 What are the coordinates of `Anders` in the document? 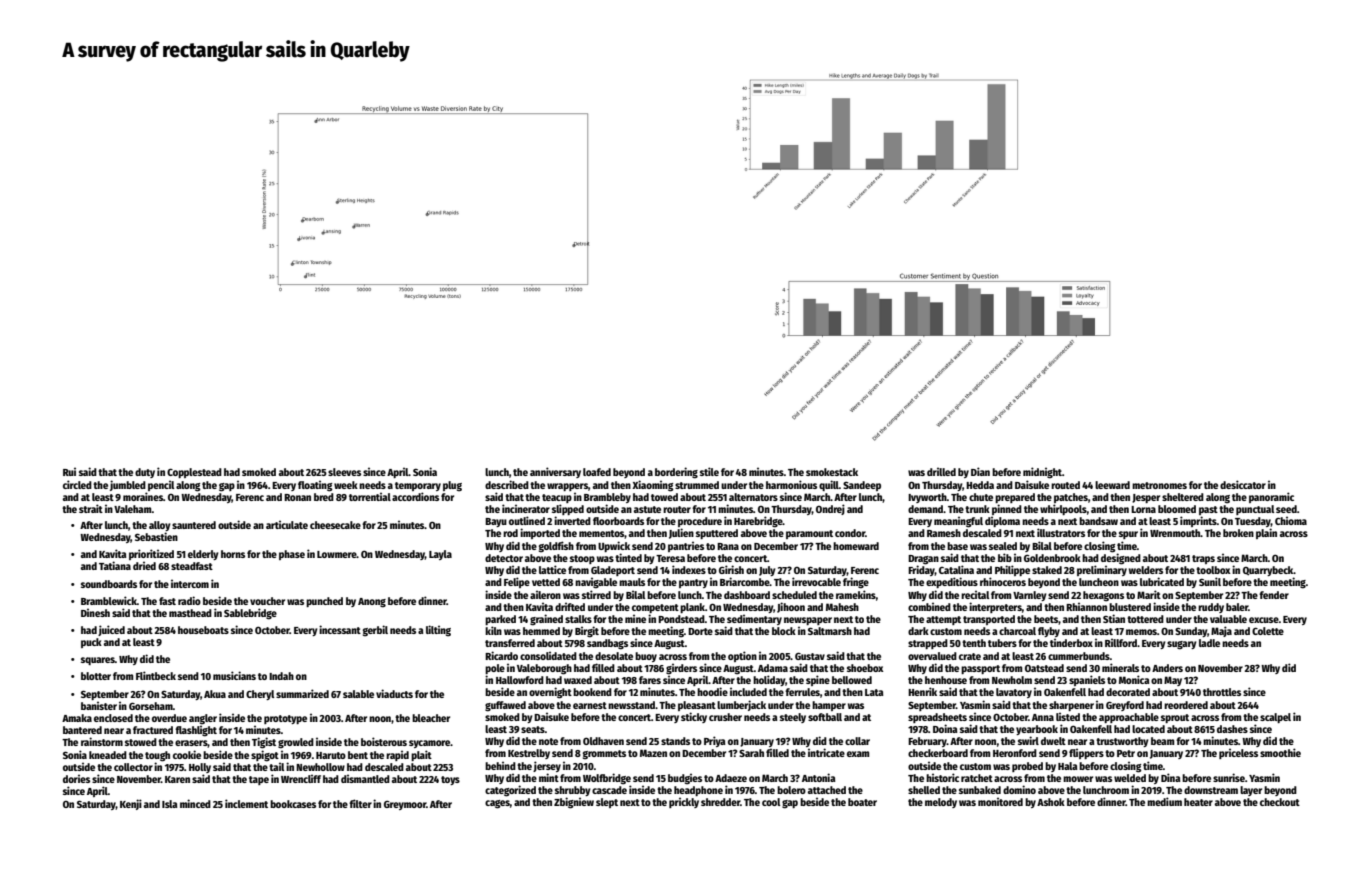 It's located at (1167, 668).
